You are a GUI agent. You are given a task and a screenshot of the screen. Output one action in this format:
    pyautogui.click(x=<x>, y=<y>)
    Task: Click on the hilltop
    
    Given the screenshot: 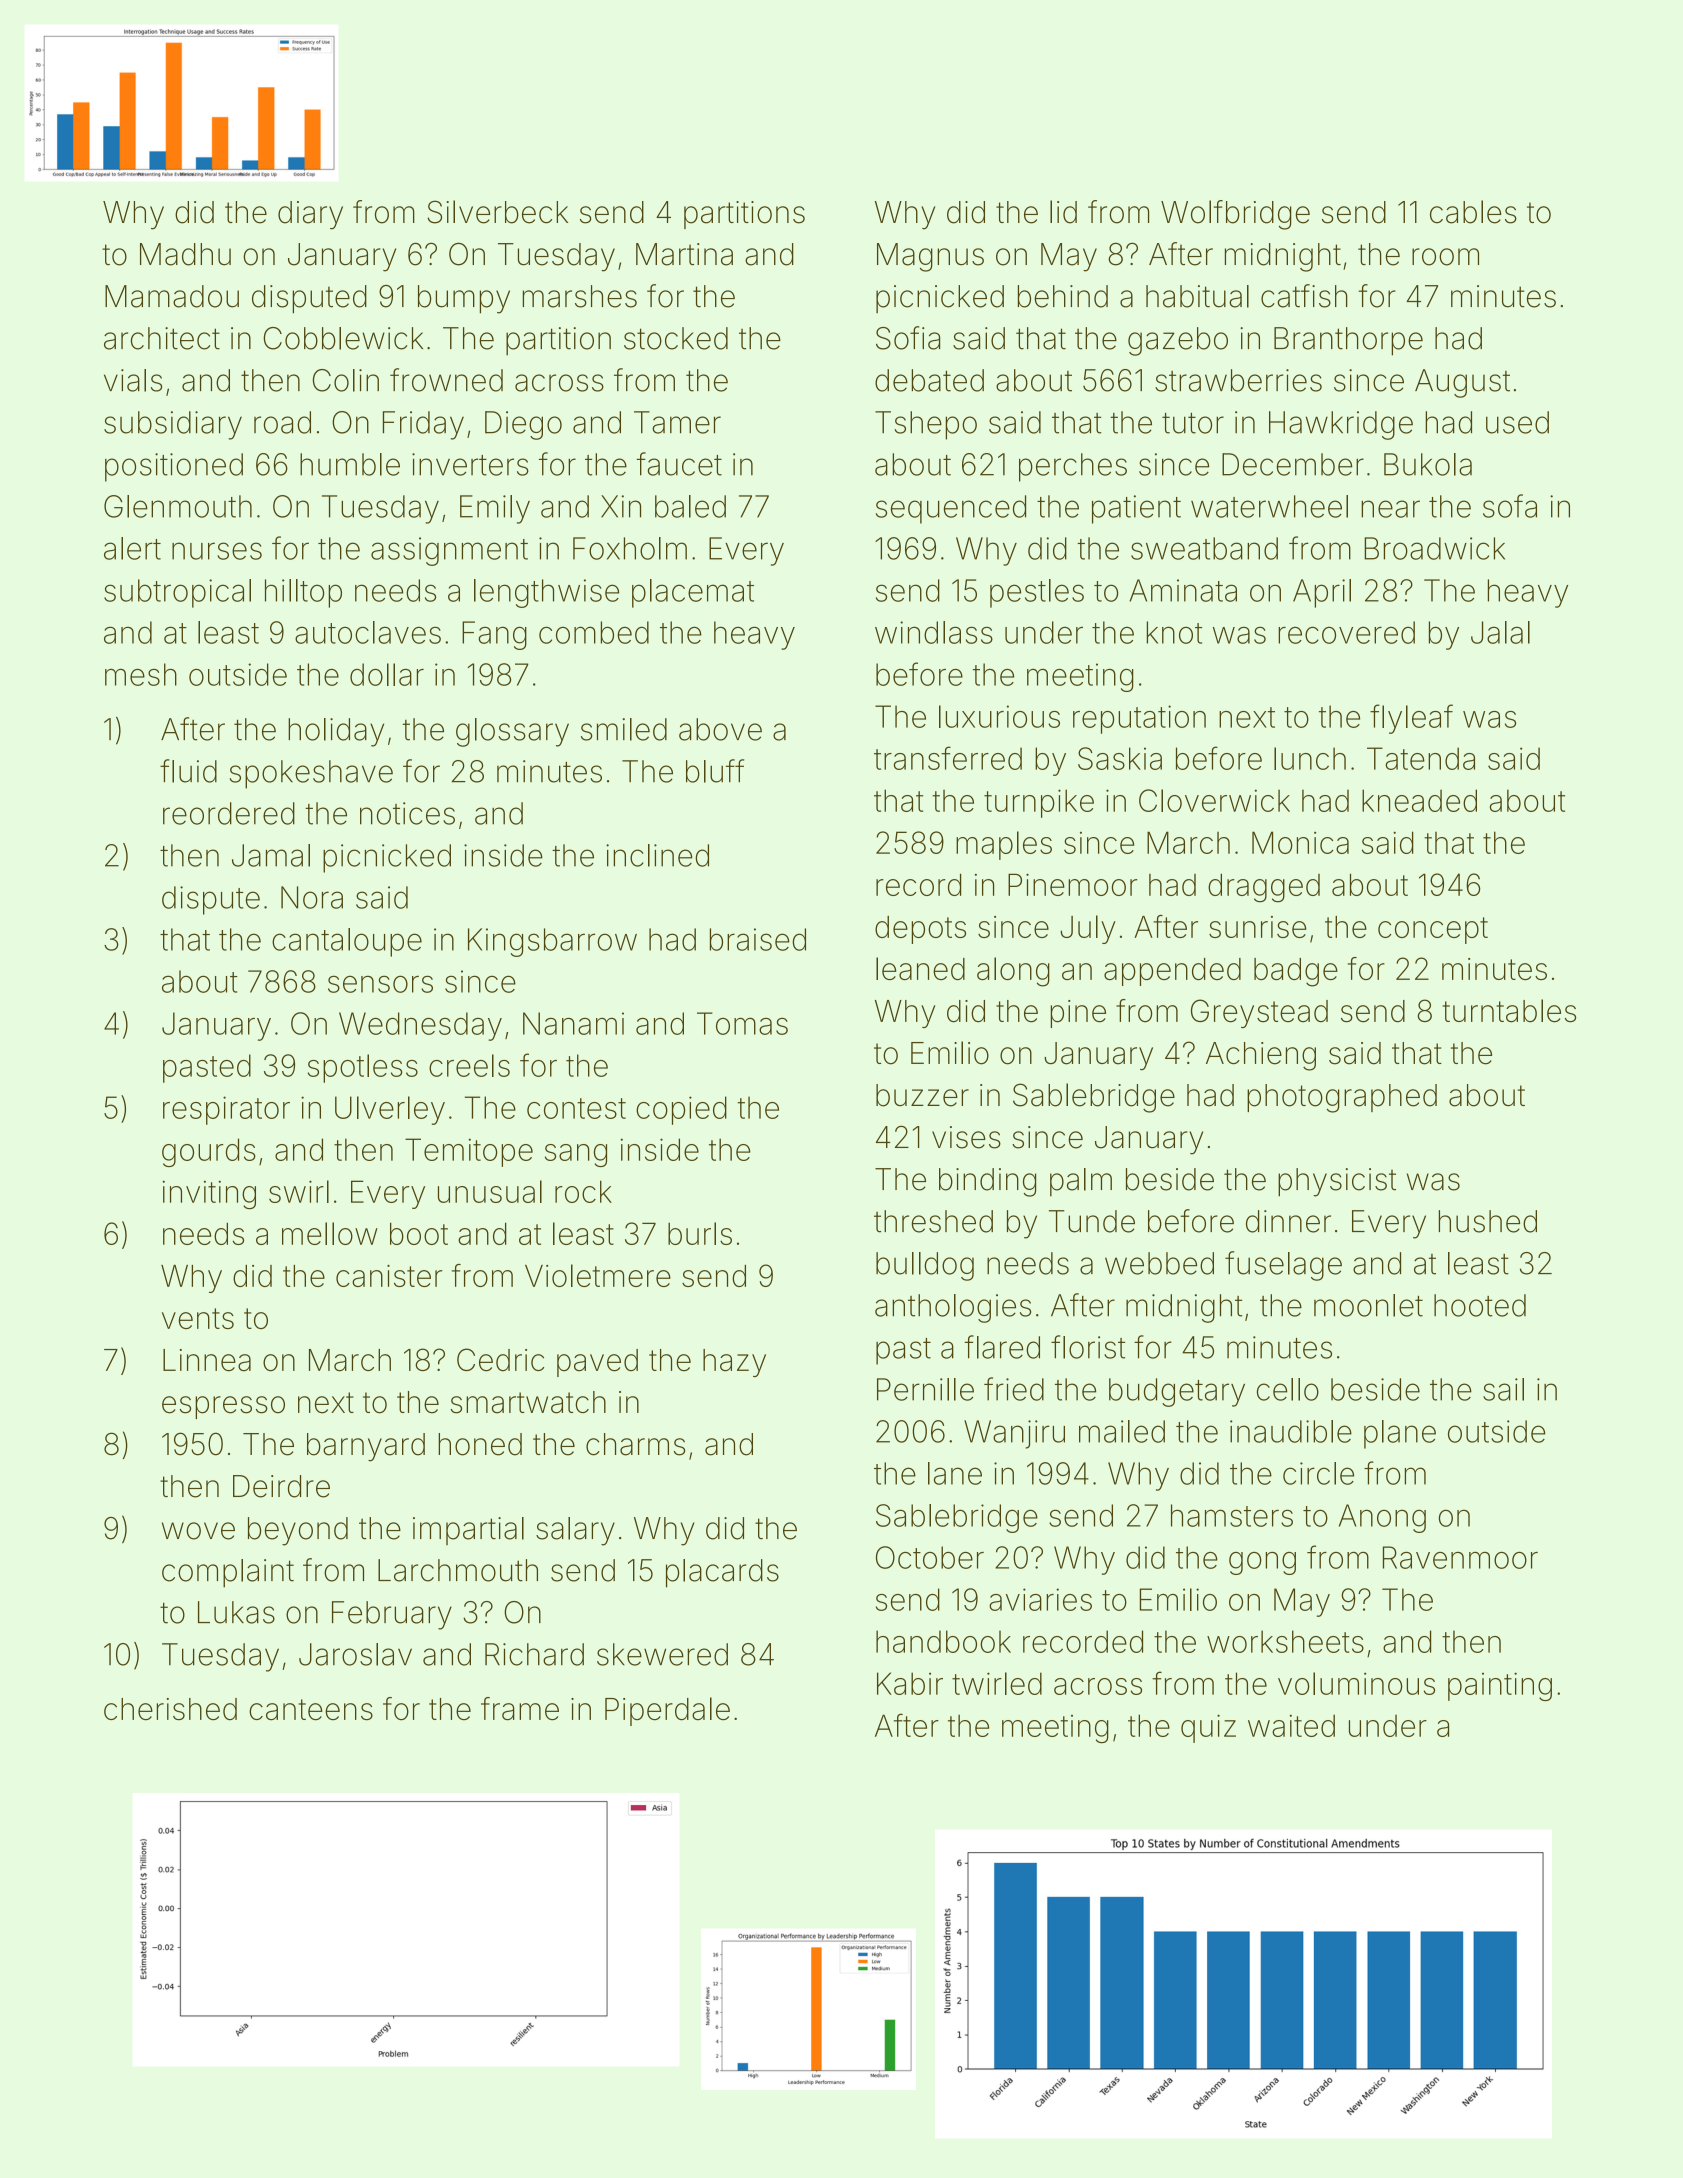 What is the action you would take?
    pyautogui.click(x=303, y=593)
